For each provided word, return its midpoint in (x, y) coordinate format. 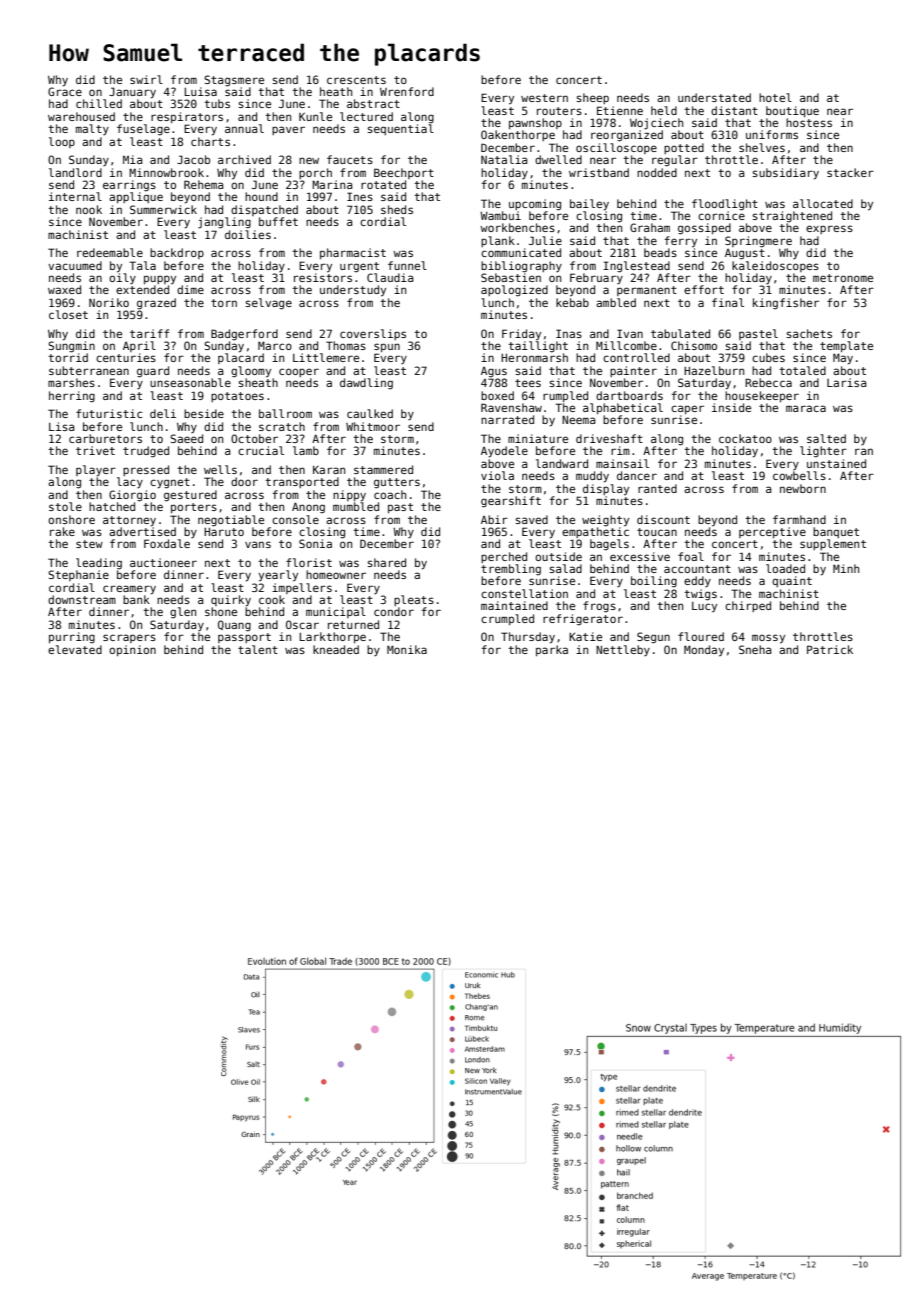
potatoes (237, 397)
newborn (803, 488)
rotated (383, 184)
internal (75, 196)
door (244, 481)
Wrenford (407, 91)
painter (633, 371)
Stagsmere (234, 81)
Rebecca (768, 382)
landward (562, 463)
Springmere (758, 242)
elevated (75, 649)
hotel (775, 97)
